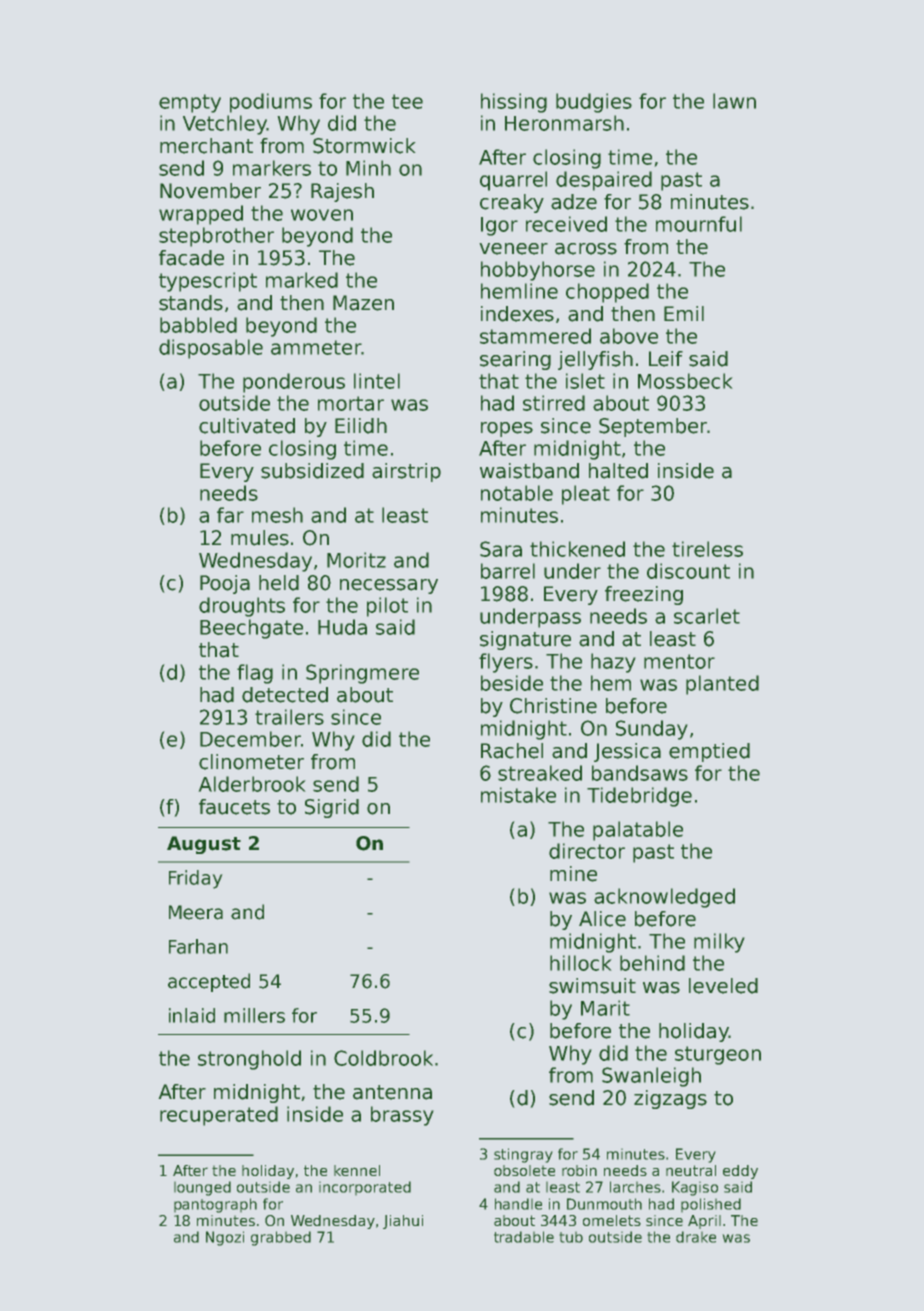  I want to click on ropes, so click(507, 429).
